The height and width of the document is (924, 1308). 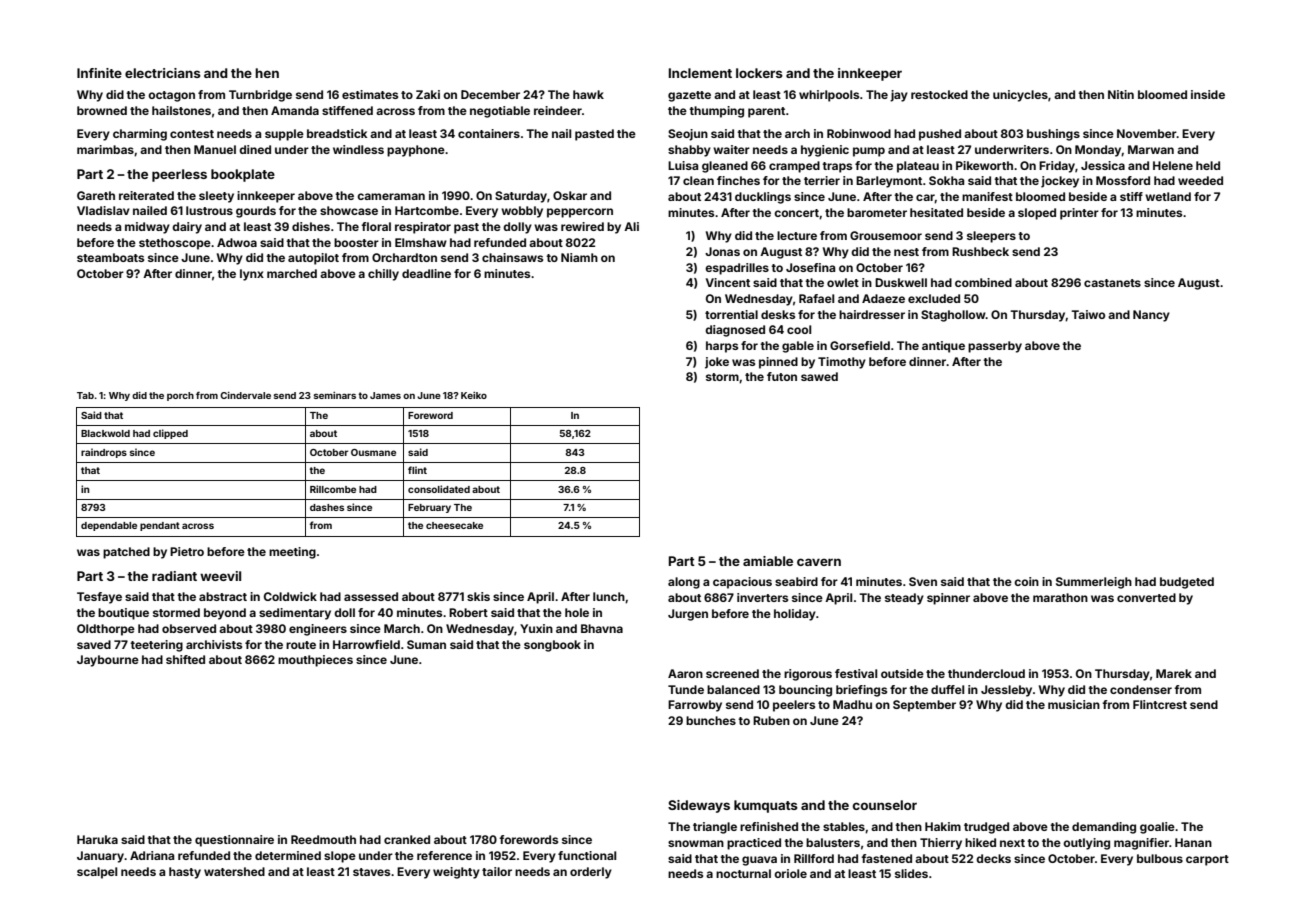 What do you see at coordinates (1123, 180) in the document?
I see `Mossford` at bounding box center [1123, 180].
